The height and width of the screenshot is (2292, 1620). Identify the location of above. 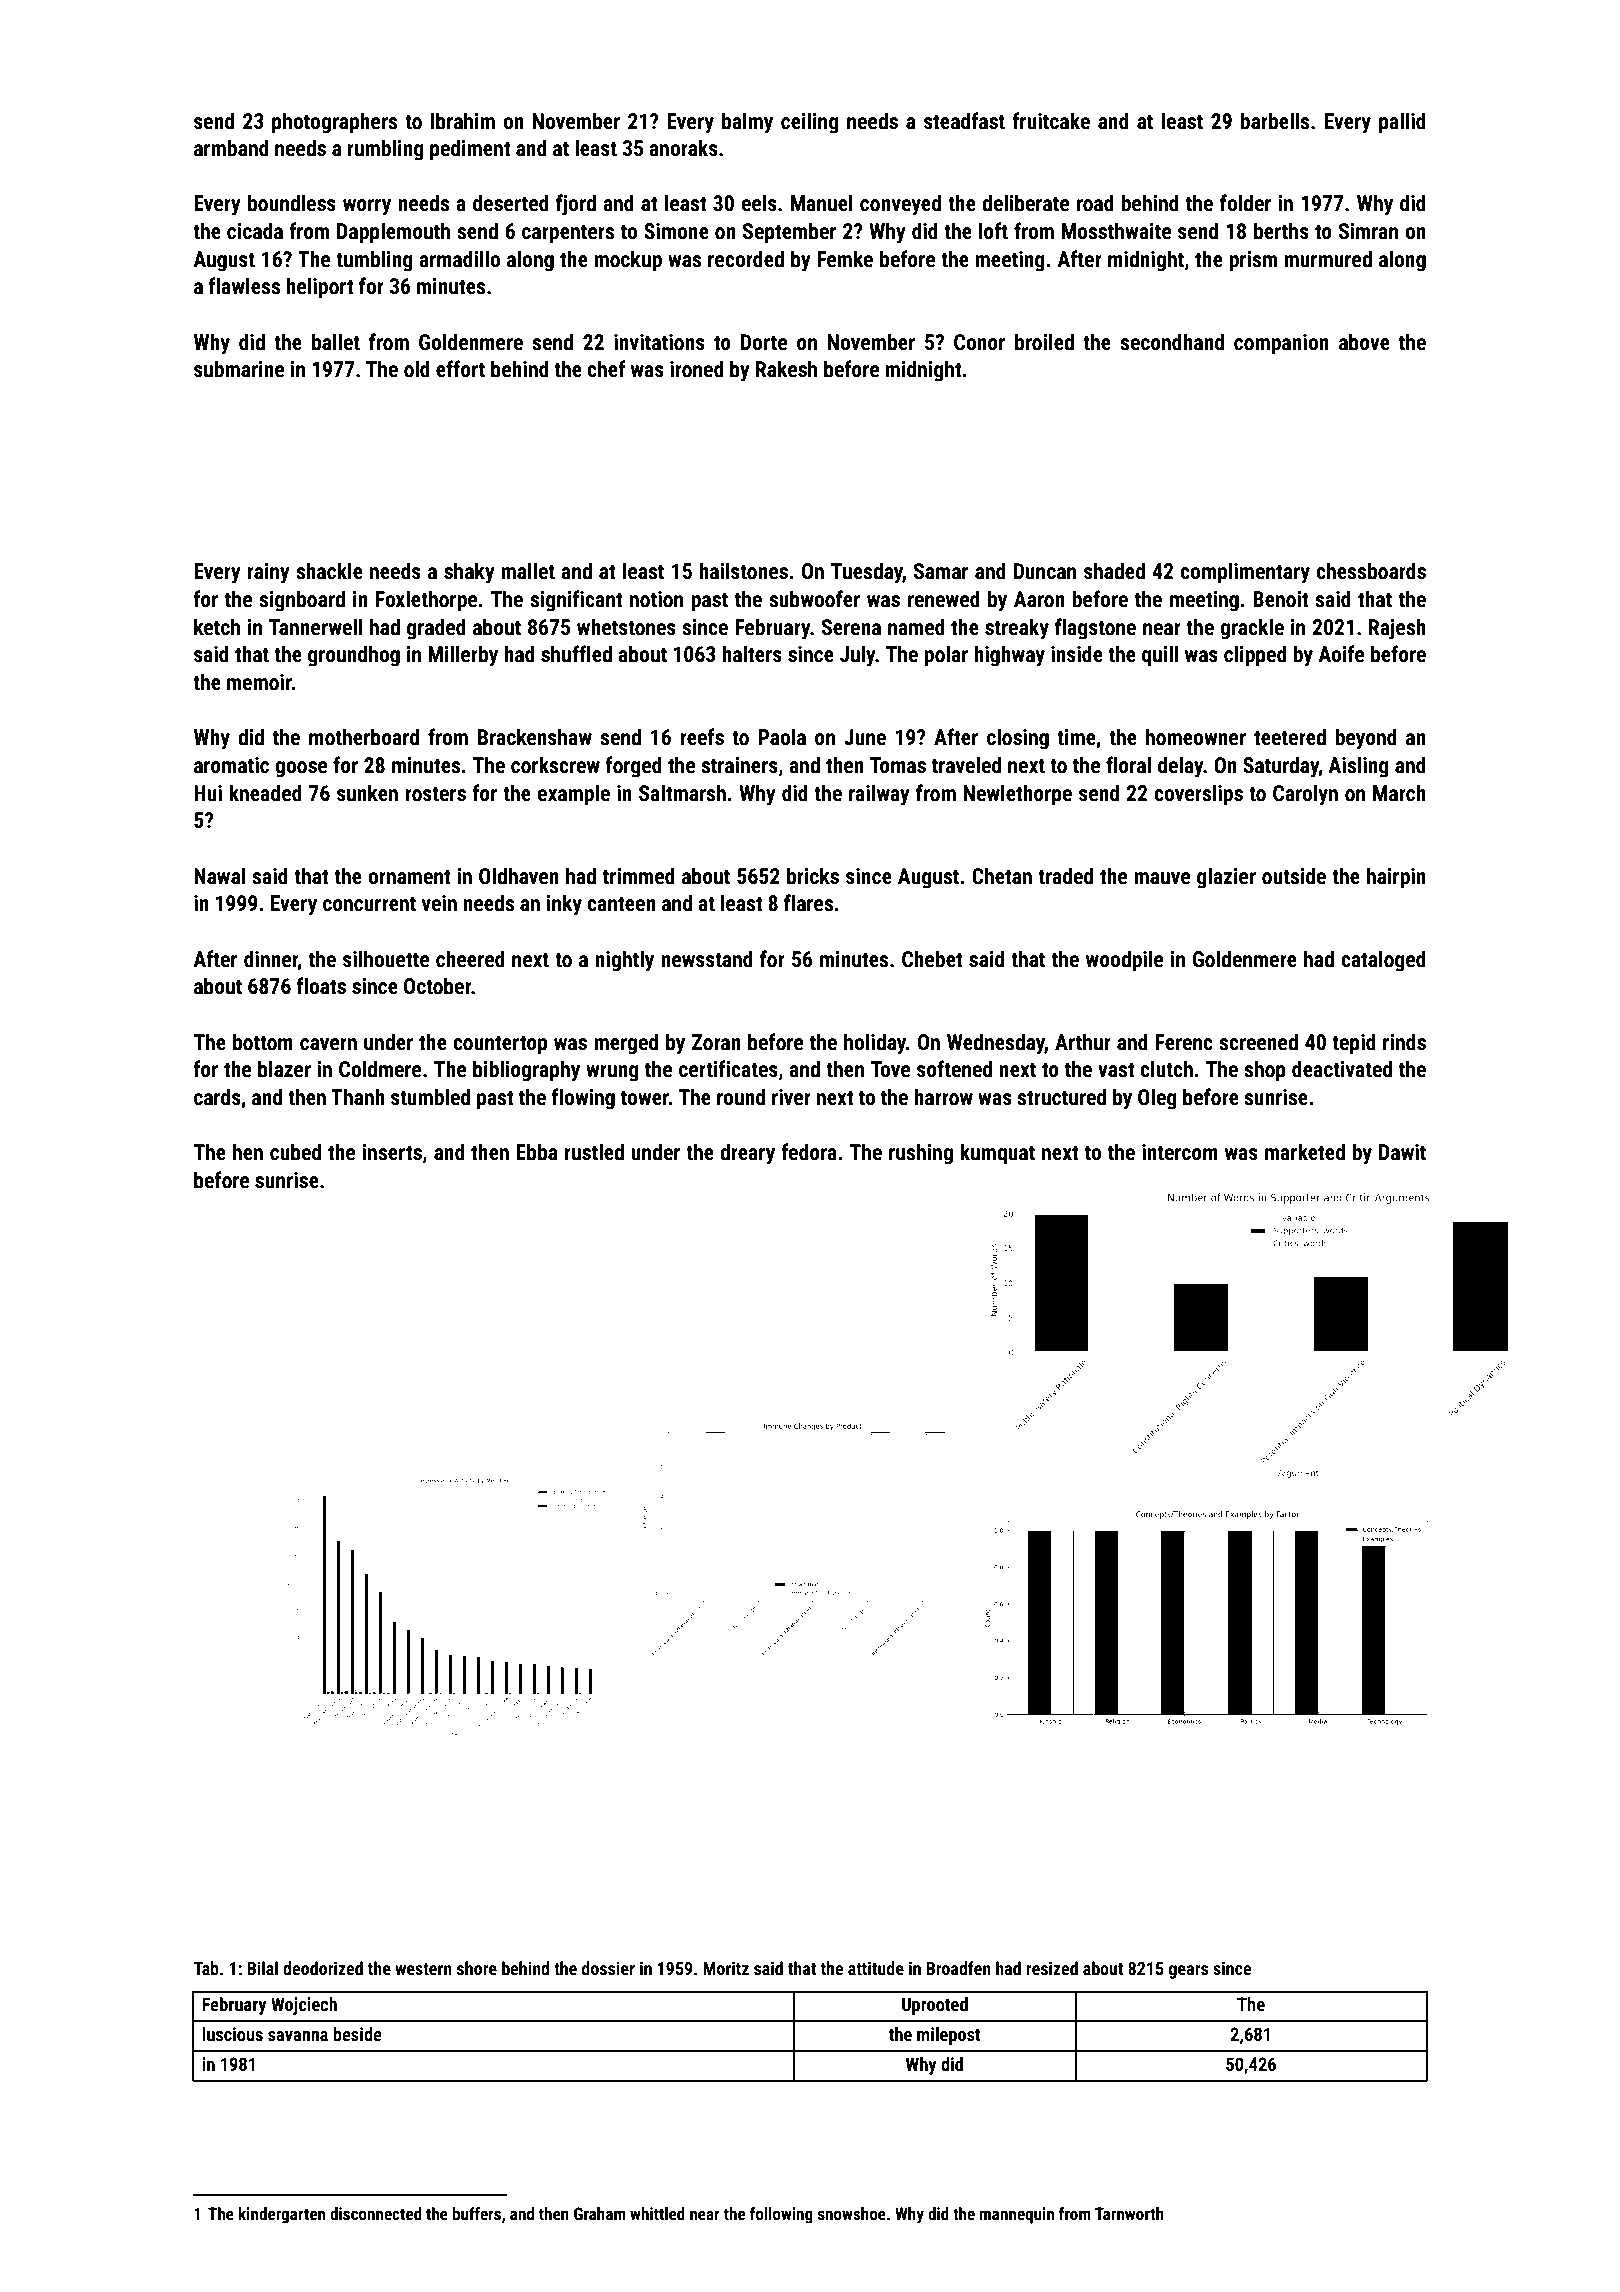
(1364, 342).
